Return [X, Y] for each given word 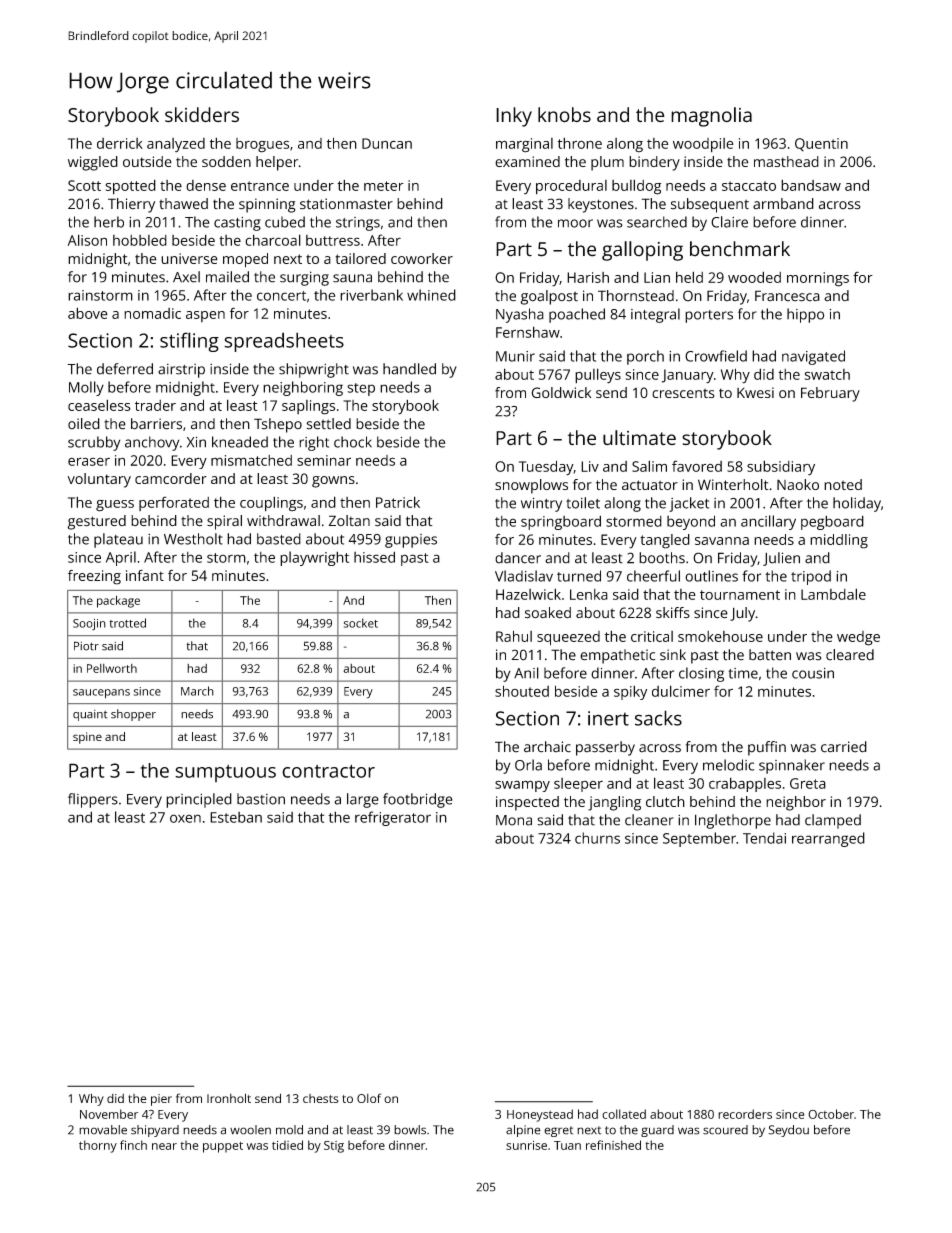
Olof [369, 1098]
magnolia [711, 117]
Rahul [514, 636]
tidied [287, 1145]
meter [384, 186]
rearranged [828, 839]
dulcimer [681, 691]
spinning [267, 205]
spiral [224, 522]
